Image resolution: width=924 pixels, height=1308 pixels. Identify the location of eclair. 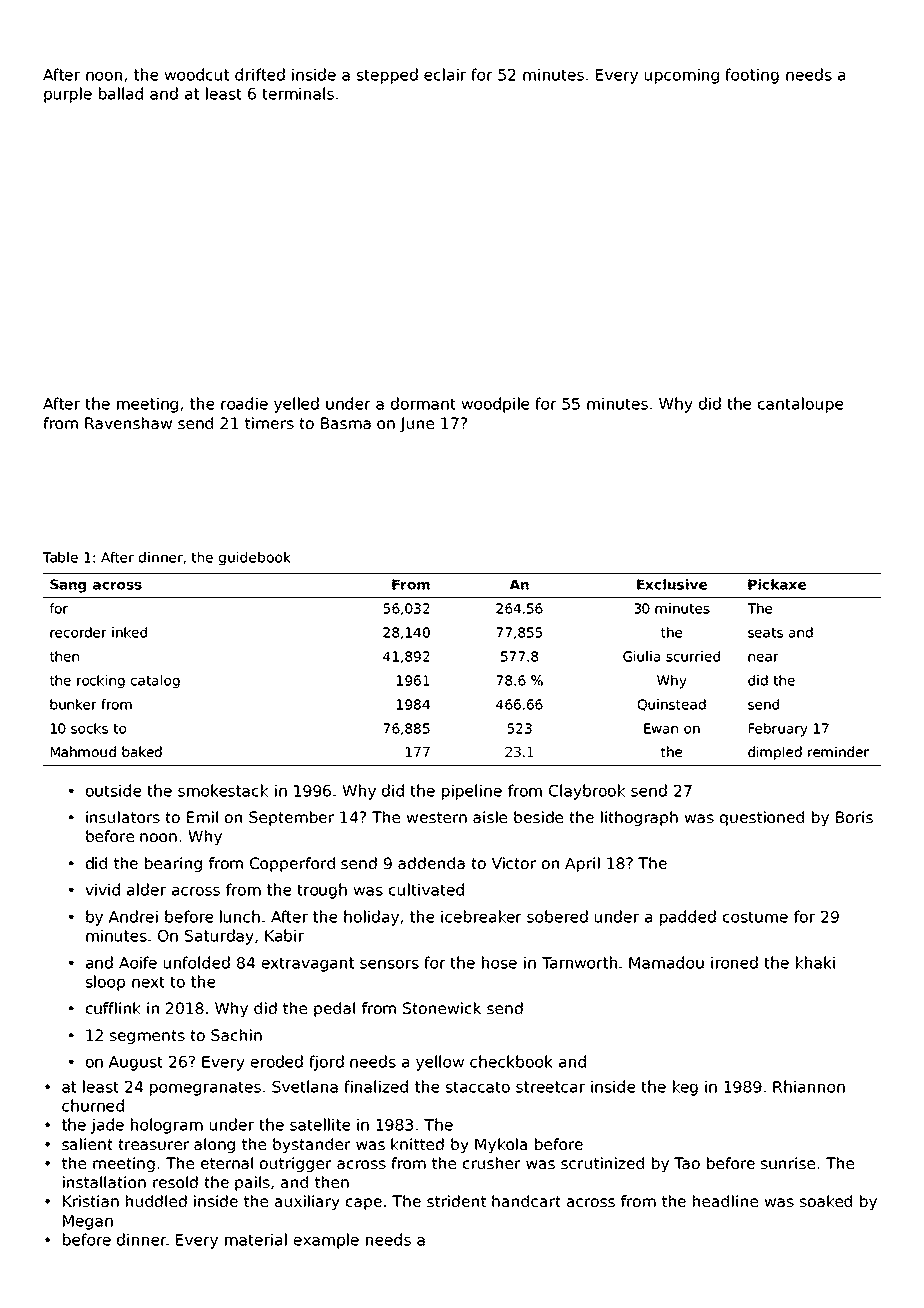
(445, 74).
